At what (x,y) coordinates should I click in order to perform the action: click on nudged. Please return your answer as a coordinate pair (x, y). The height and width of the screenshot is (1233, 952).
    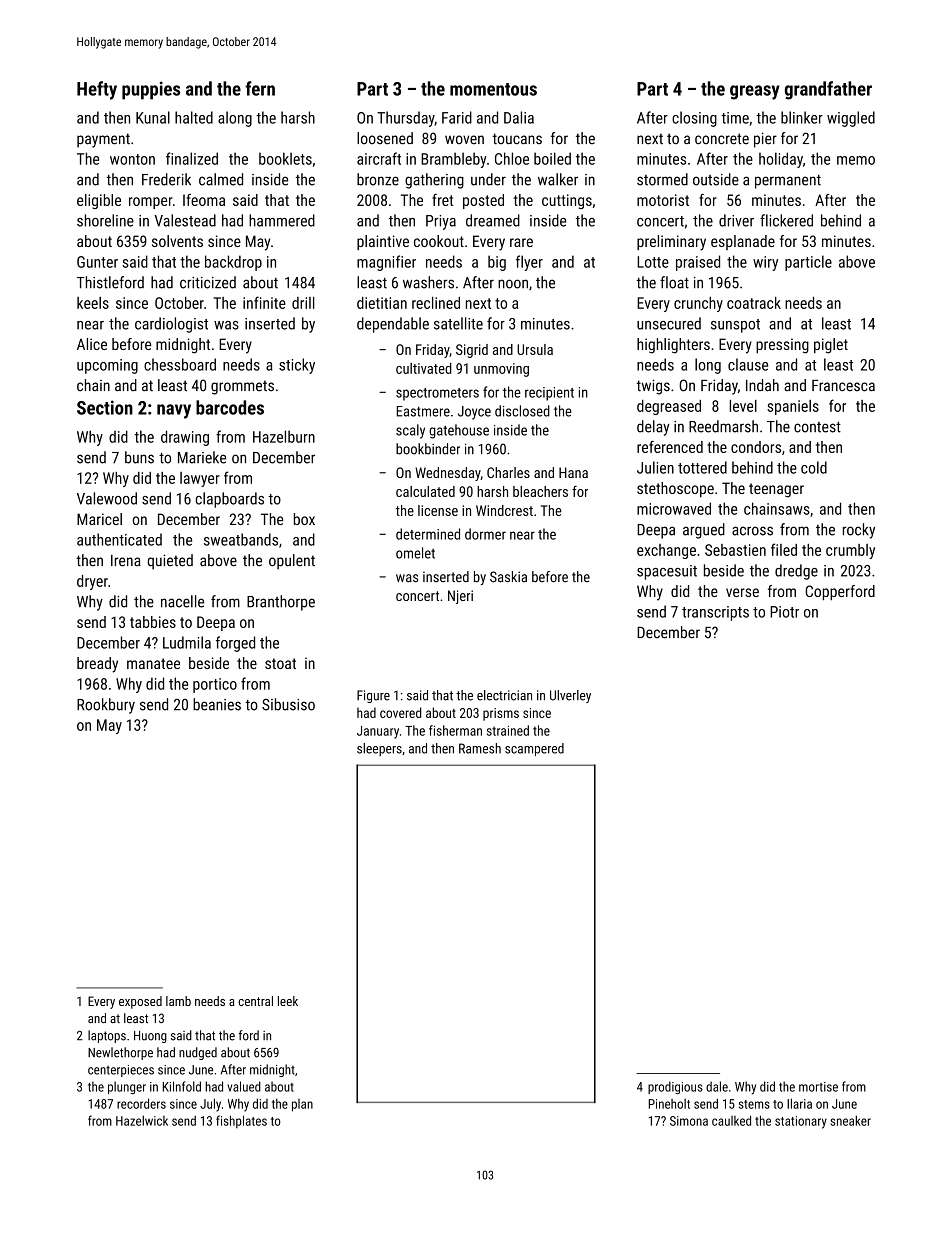
    Looking at the image, I should click on (198, 1053).
